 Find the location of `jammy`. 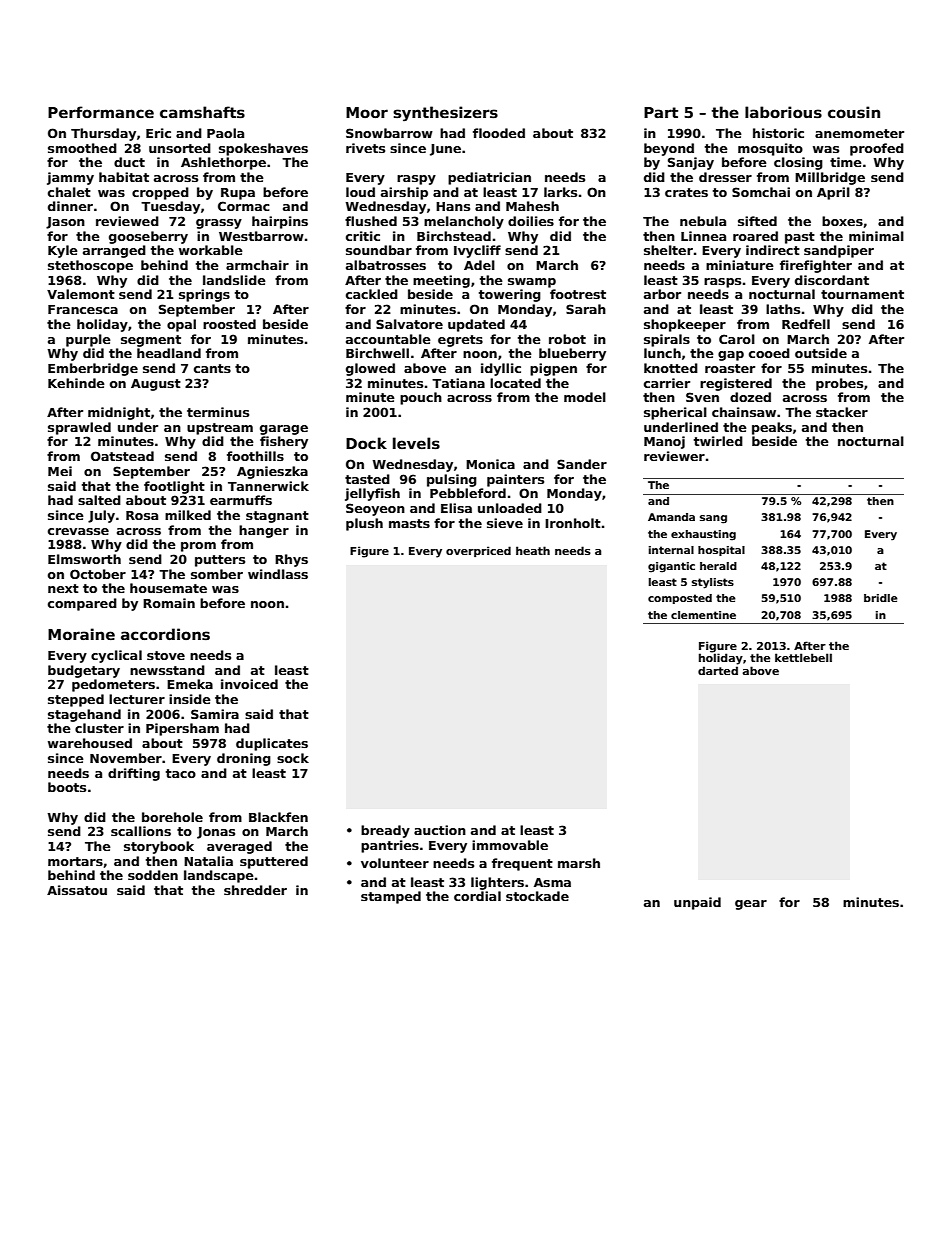

jammy is located at coordinates (70, 178).
